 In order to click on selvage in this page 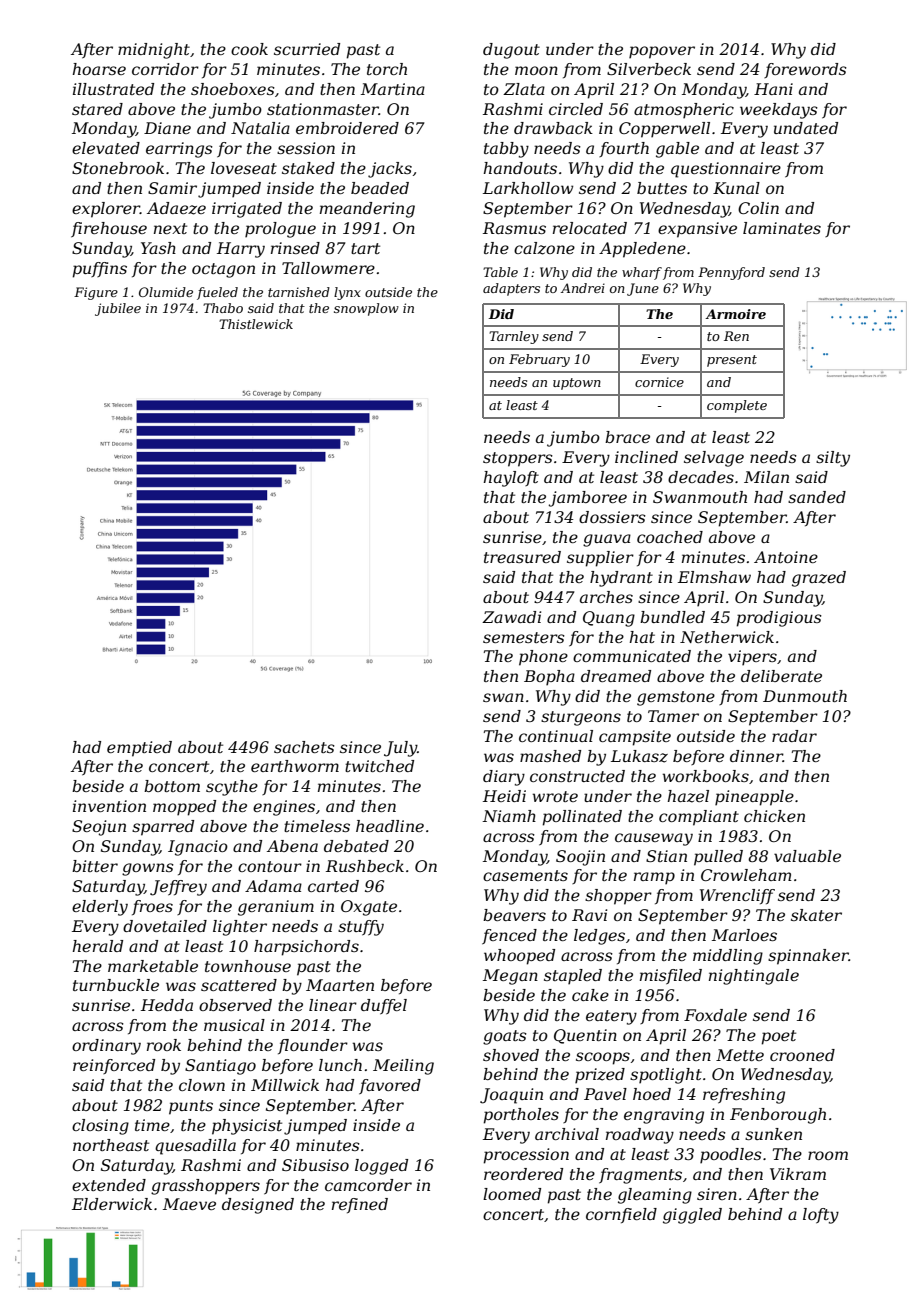, I will do `click(714, 459)`.
